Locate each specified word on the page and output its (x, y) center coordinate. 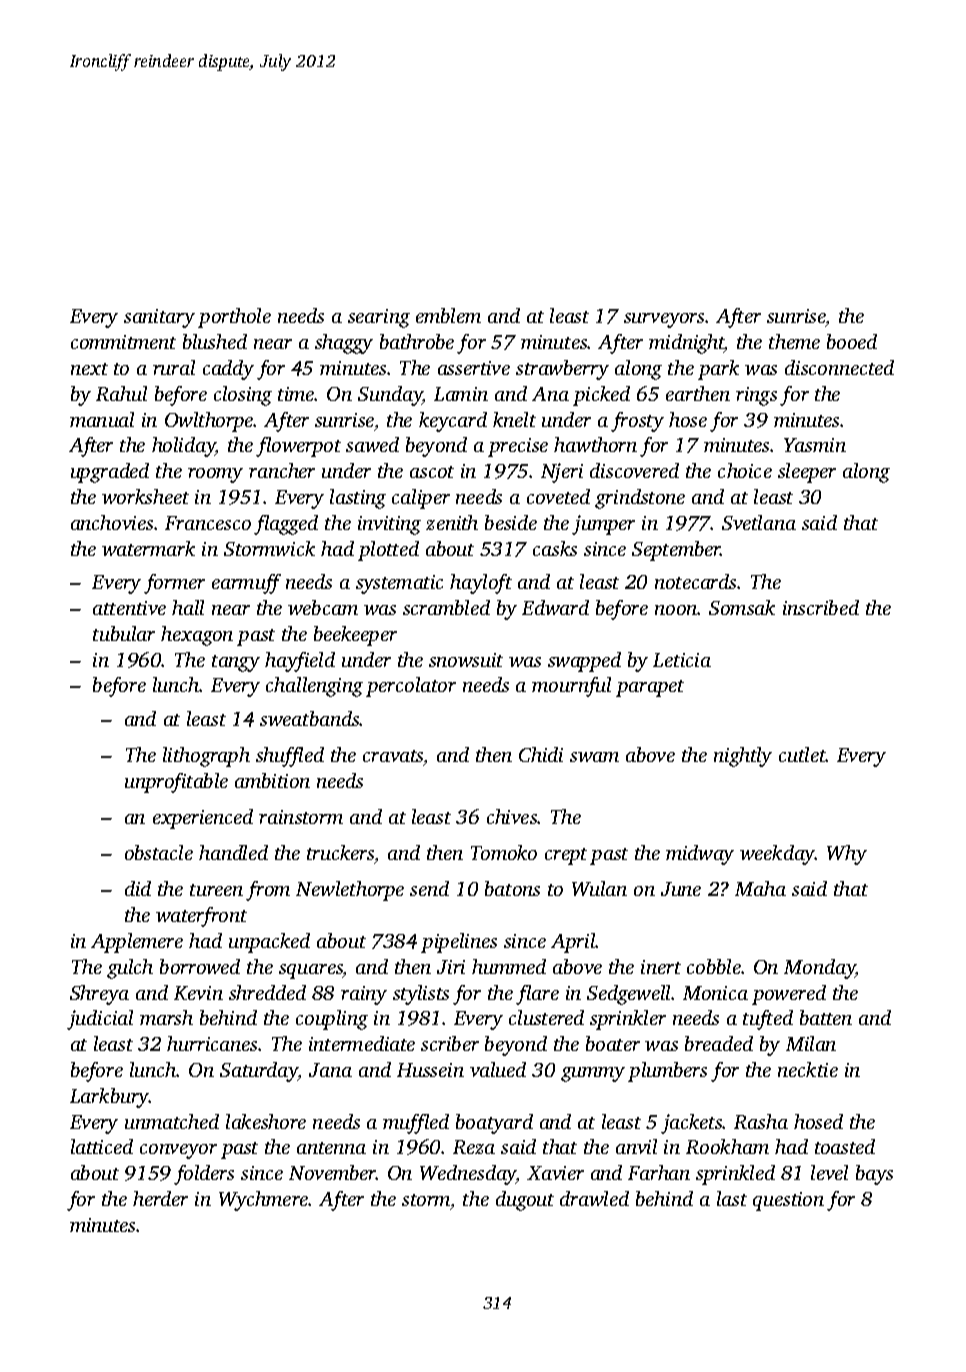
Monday (820, 969)
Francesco (208, 523)
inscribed (821, 607)
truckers (340, 852)
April (573, 943)
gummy (593, 1074)
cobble (714, 966)
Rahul (121, 393)
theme (794, 341)
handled (233, 852)
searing (379, 318)
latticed (102, 1146)
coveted (558, 496)
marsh (166, 1017)
